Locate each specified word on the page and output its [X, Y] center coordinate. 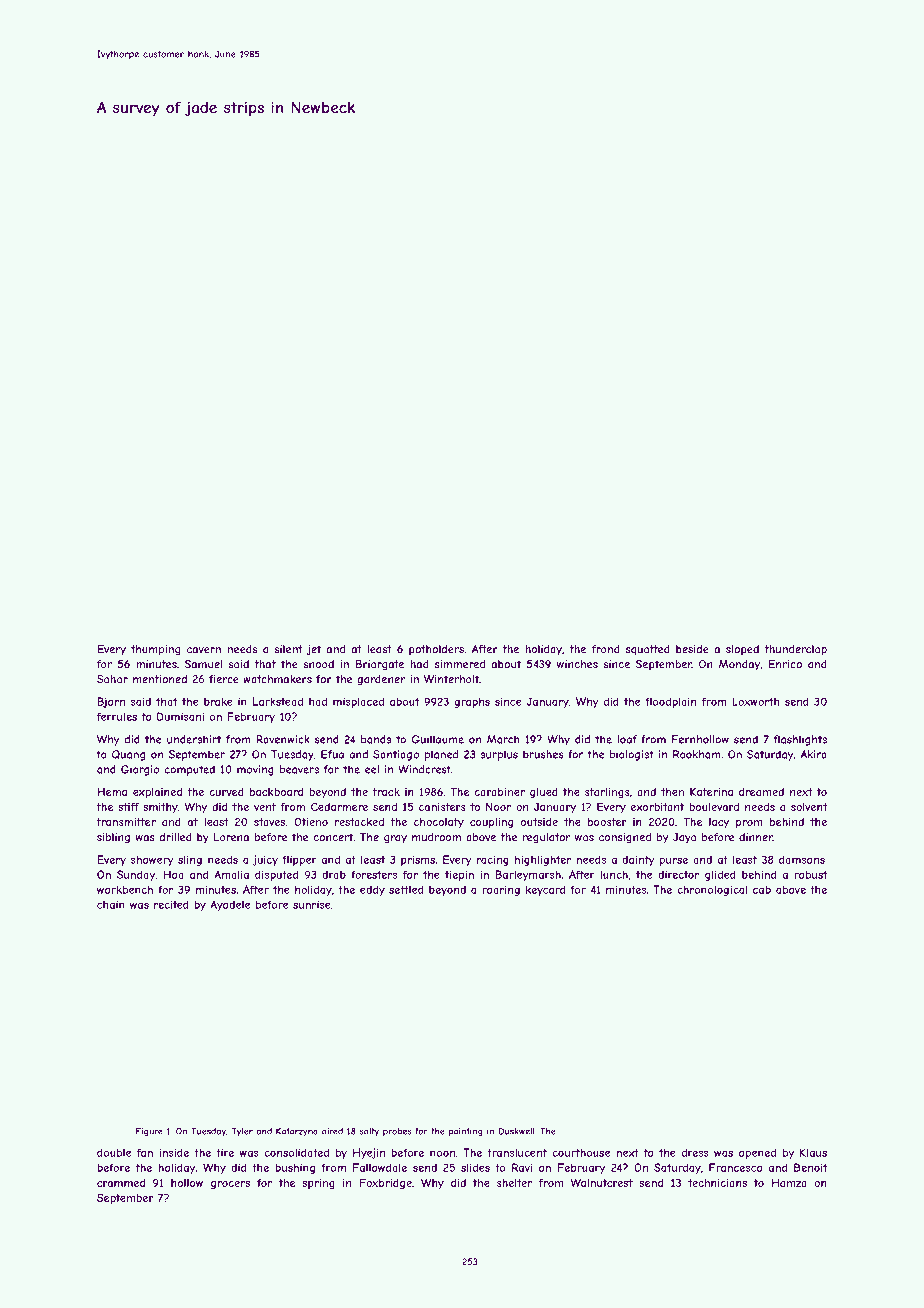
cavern [204, 650]
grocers [230, 1185]
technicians [717, 1183]
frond [606, 649]
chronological [712, 890]
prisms [418, 860]
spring [318, 1184]
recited [171, 904]
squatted [648, 650]
